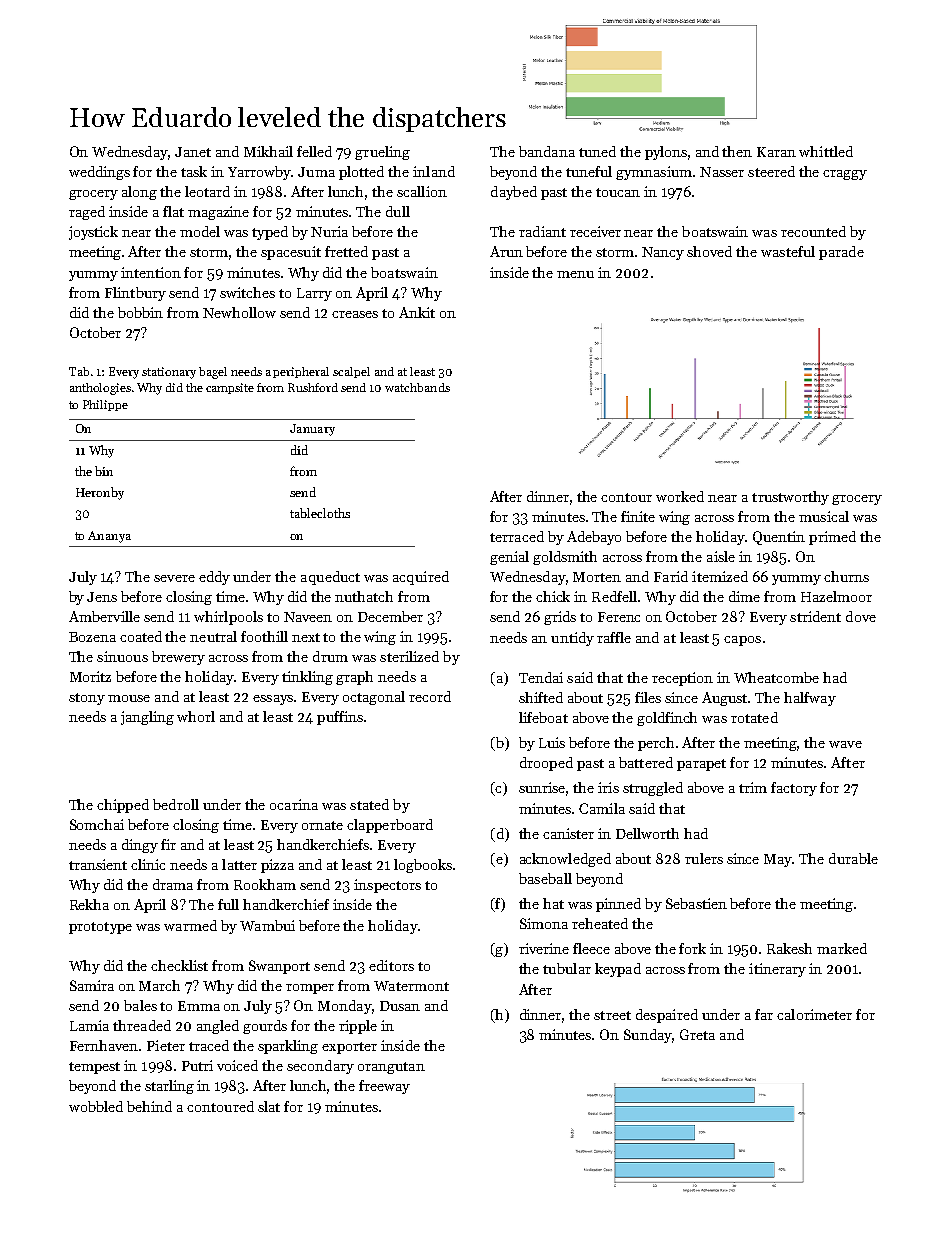  Describe the element at coordinates (826, 151) in the screenshot. I see `whittled` at that location.
